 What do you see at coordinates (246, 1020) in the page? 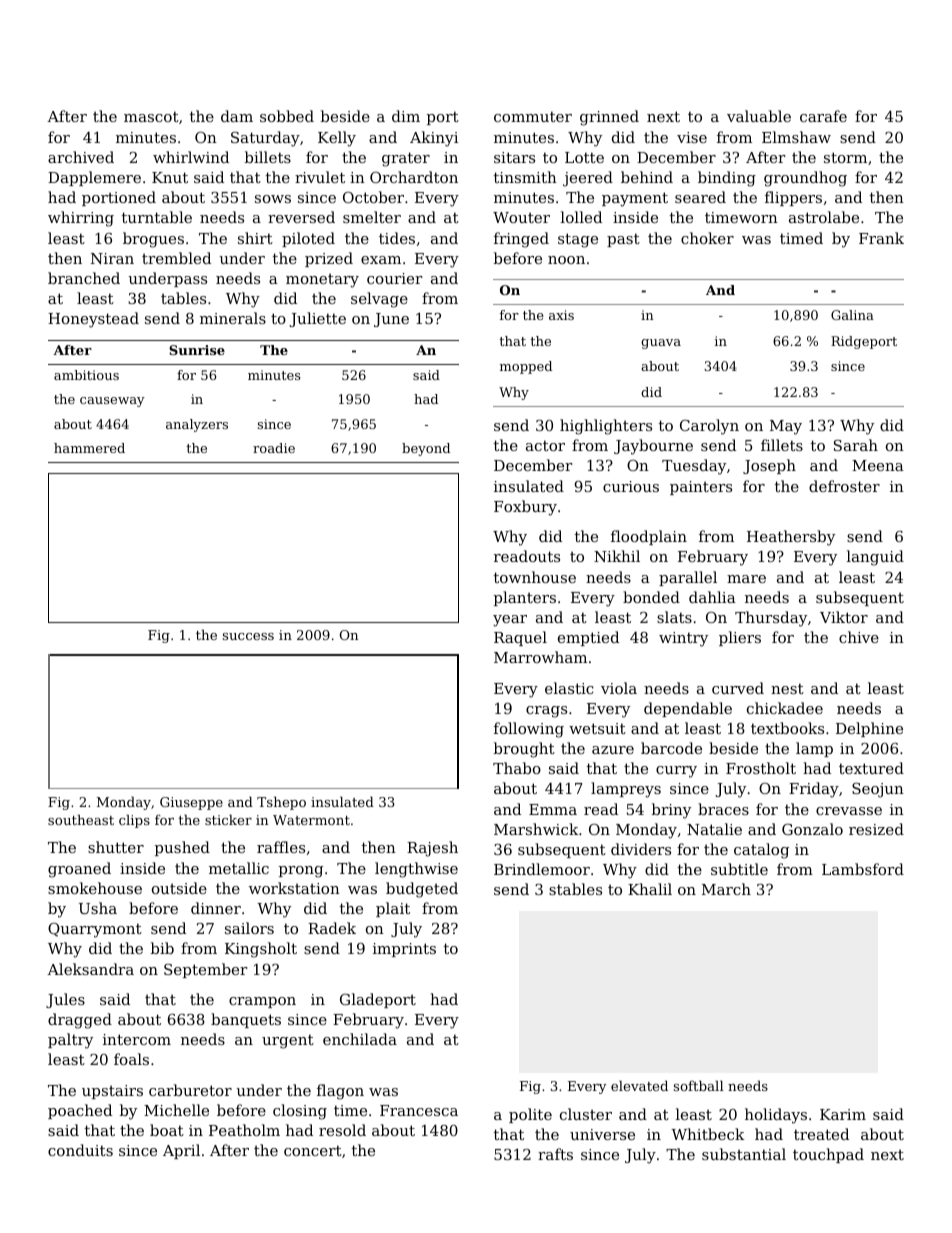
I see `banquets` at bounding box center [246, 1020].
